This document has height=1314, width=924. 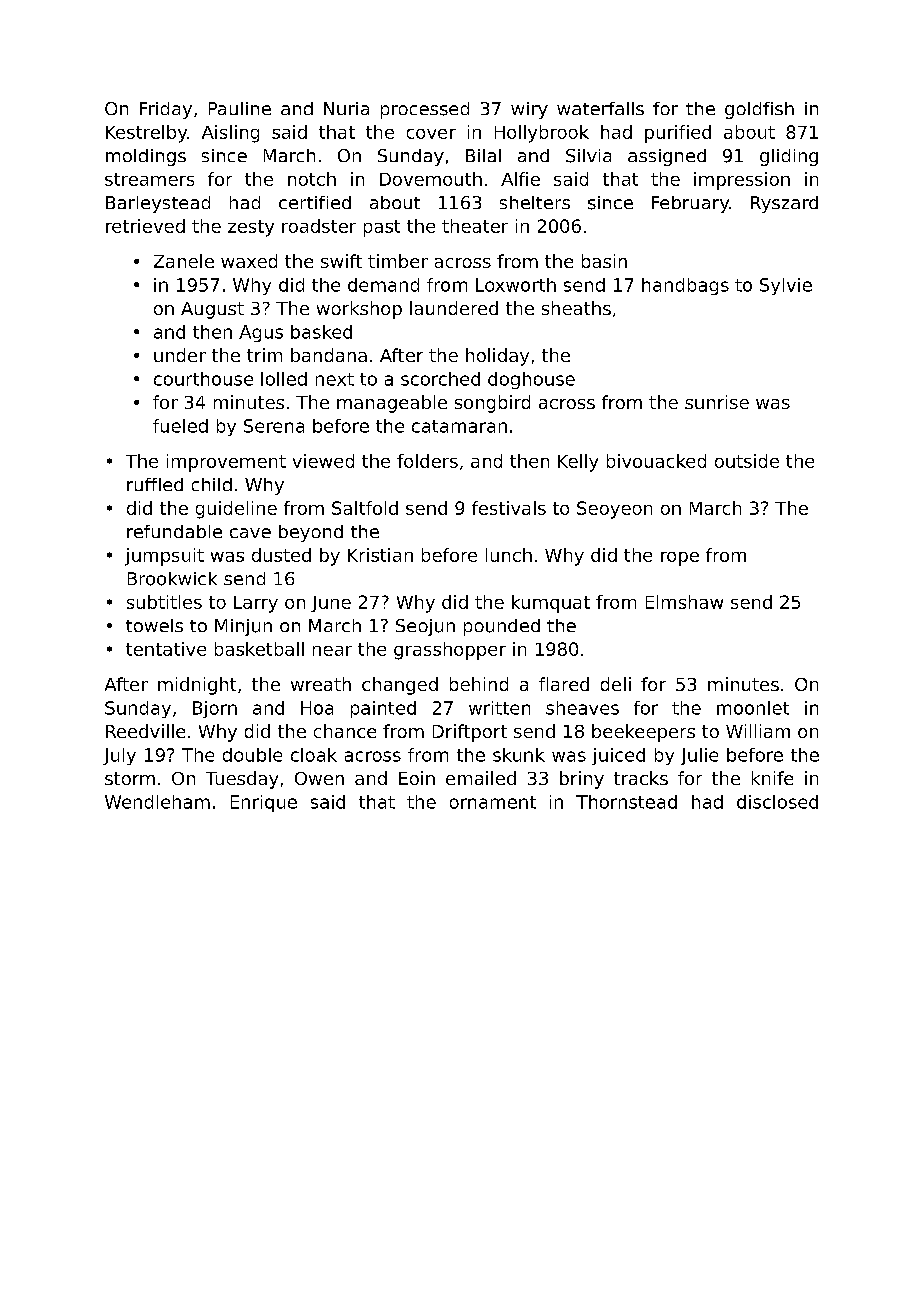 What do you see at coordinates (240, 108) in the document?
I see `Pauline` at bounding box center [240, 108].
